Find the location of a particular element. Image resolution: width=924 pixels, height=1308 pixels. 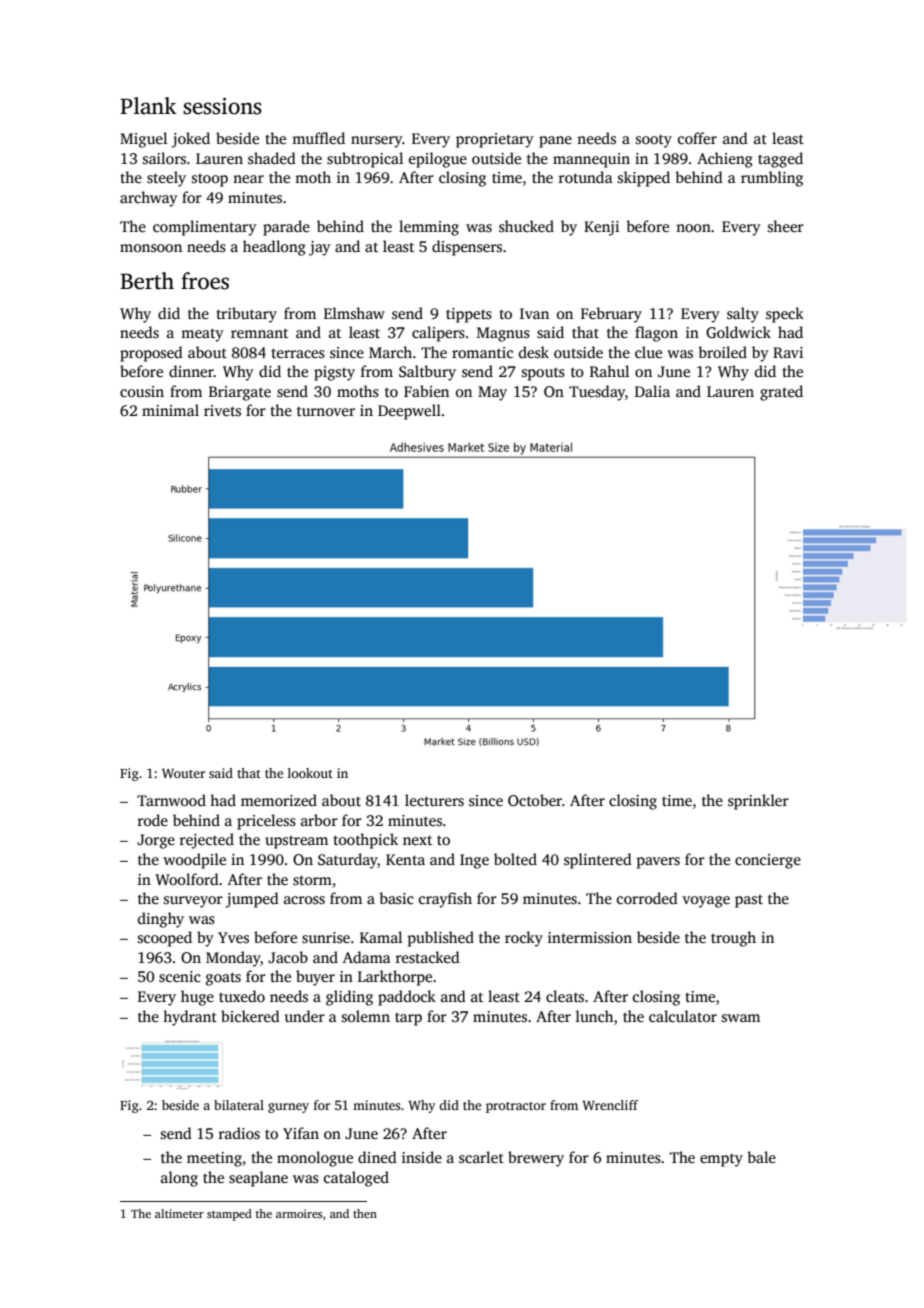

brewery is located at coordinates (536, 1159).
